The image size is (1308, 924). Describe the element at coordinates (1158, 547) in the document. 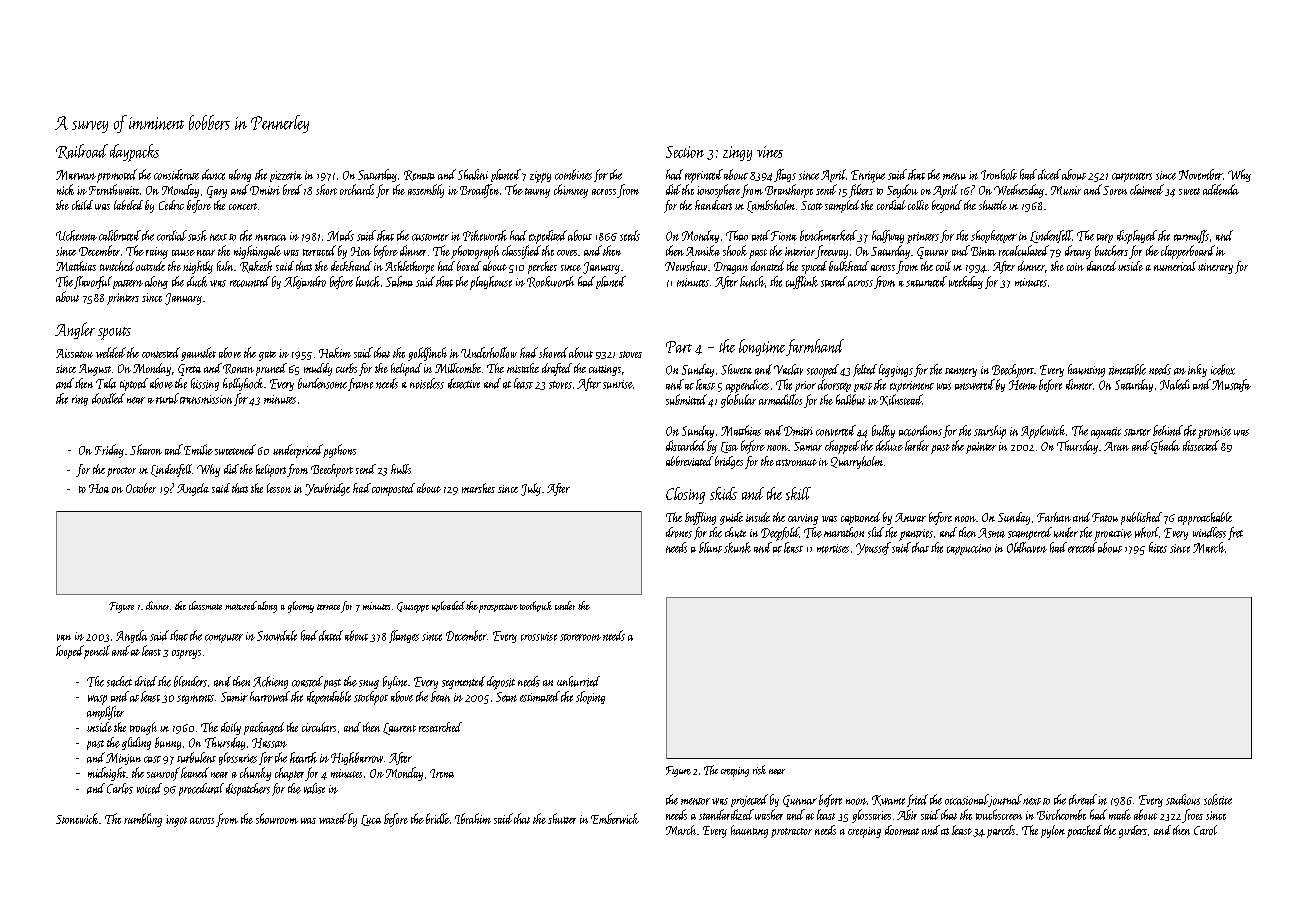

I see `kites` at that location.
